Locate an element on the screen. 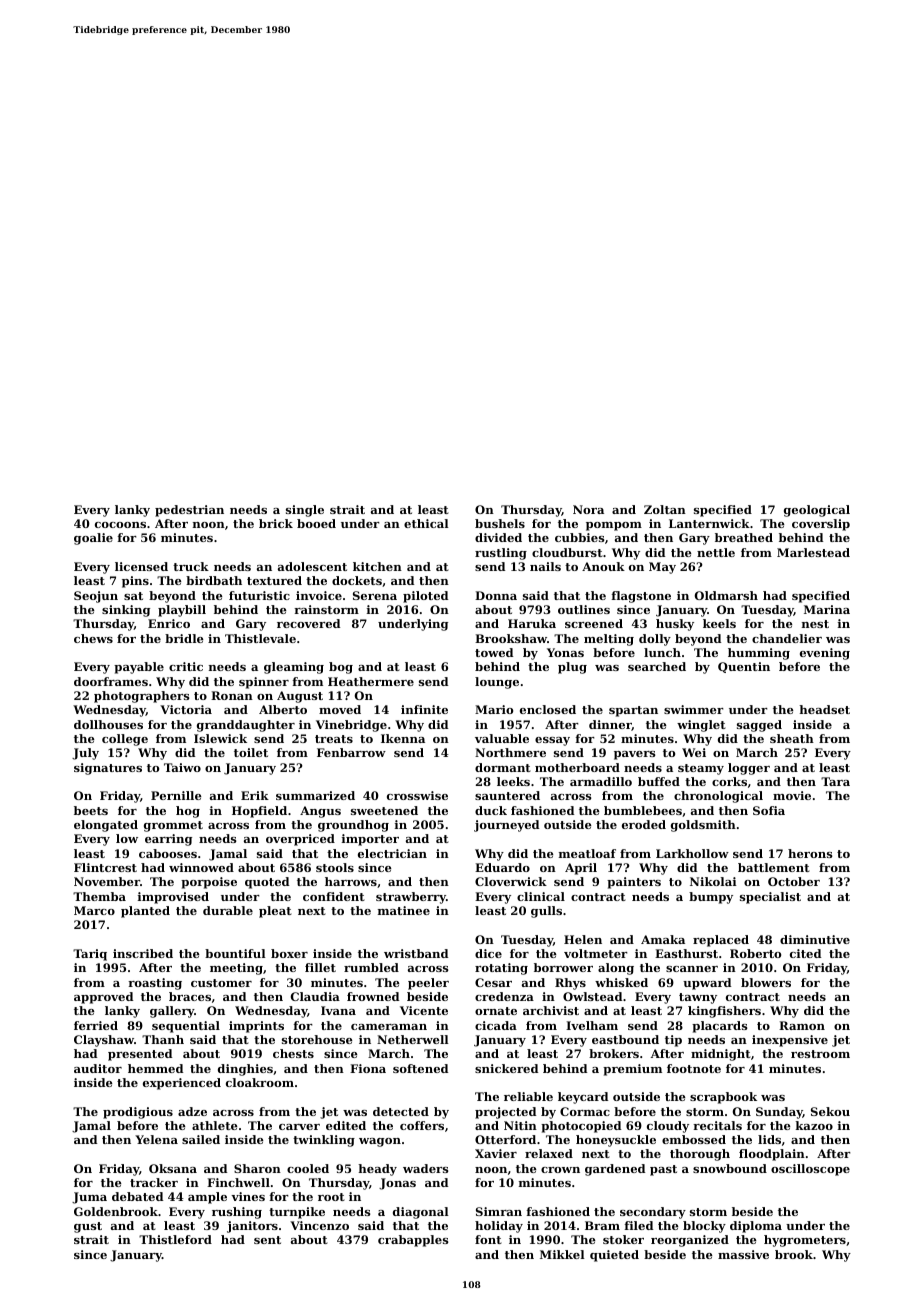 This screenshot has width=924, height=1308. massive is located at coordinates (743, 1254).
